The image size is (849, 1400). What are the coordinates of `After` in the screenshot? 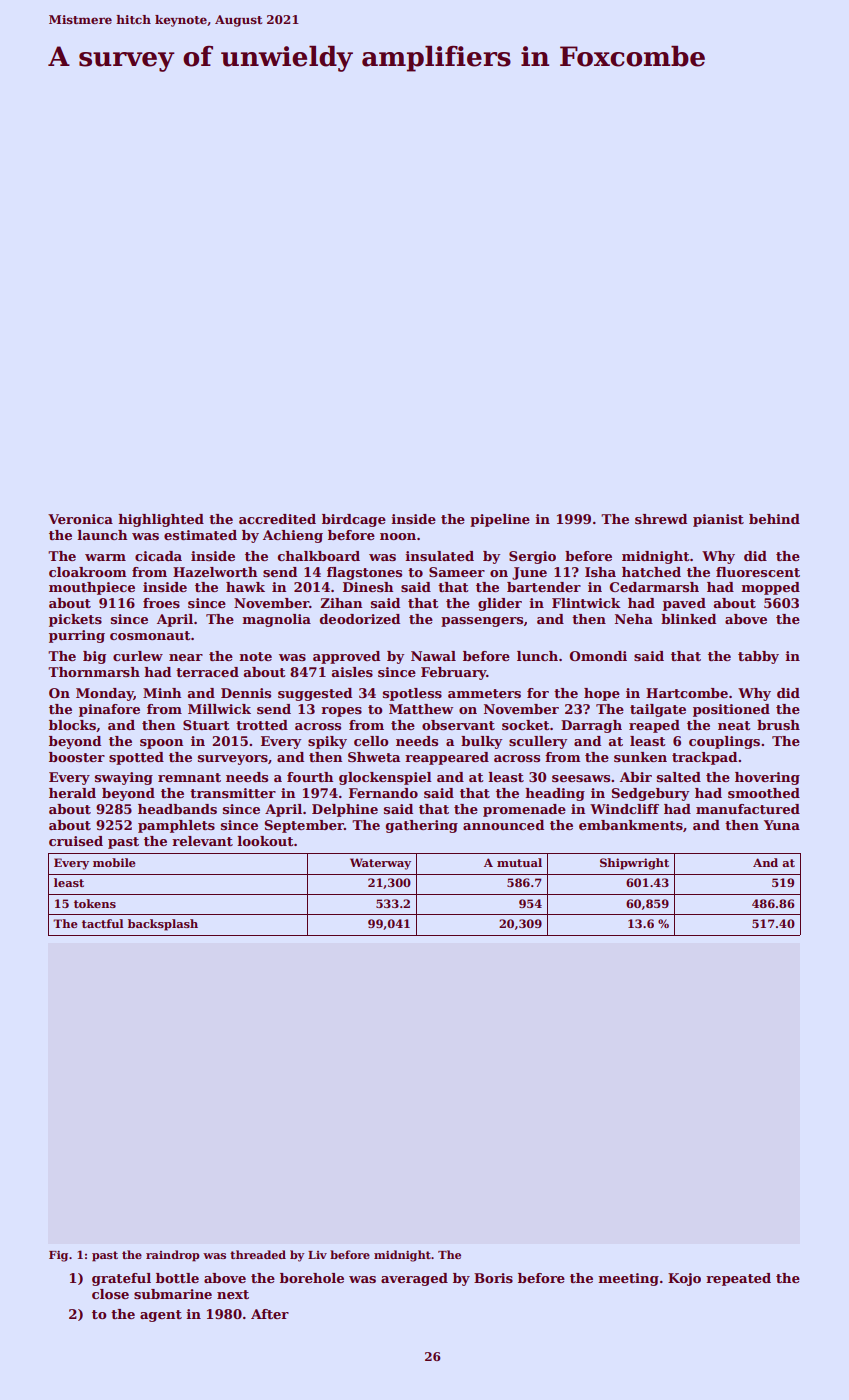 It's located at (270, 1314).
